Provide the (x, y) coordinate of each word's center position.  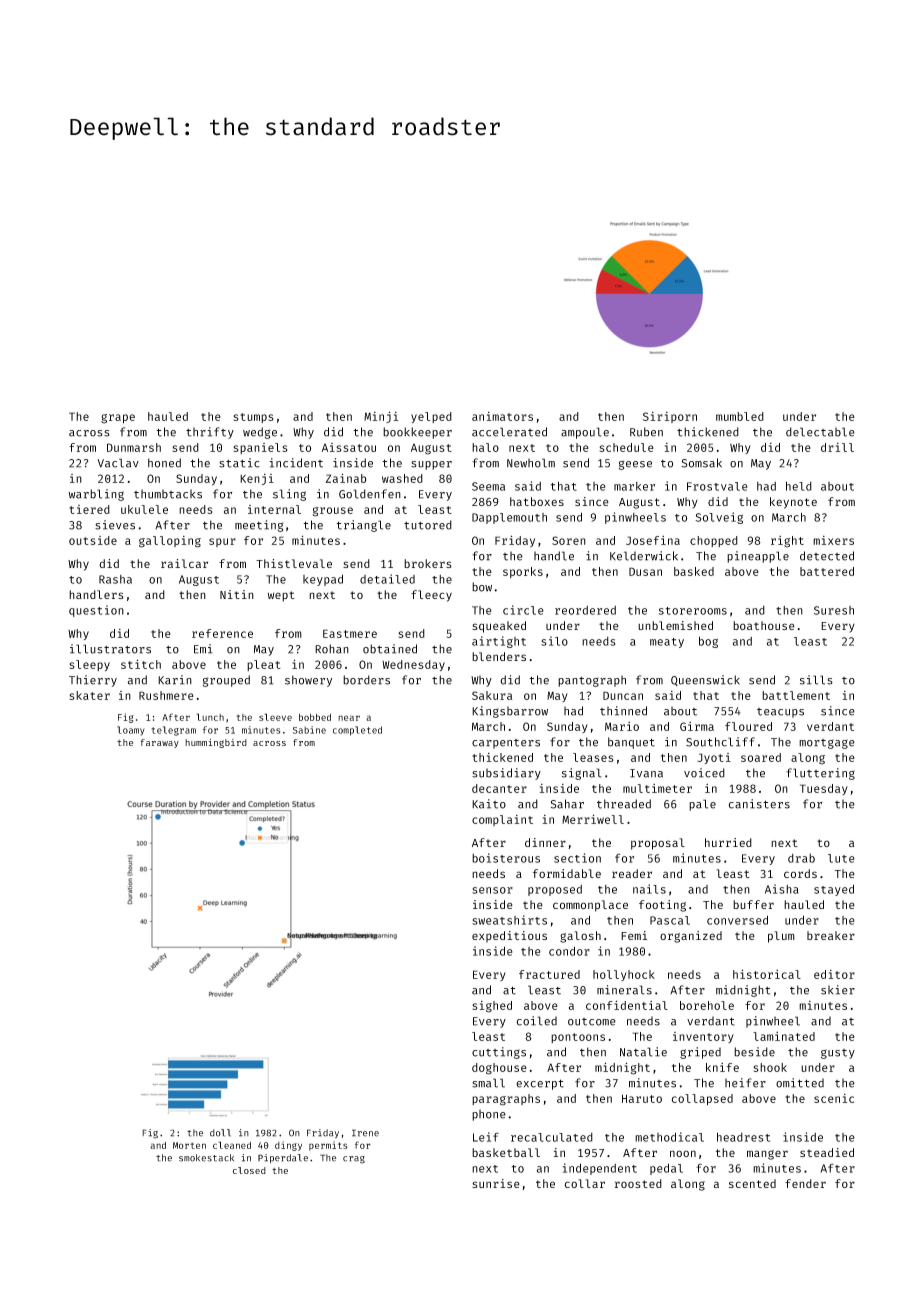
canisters (759, 804)
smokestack (206, 1158)
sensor (492, 890)
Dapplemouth (509, 518)
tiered (89, 509)
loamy (131, 731)
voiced (704, 773)
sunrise (496, 1183)
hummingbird (216, 743)
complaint (502, 820)
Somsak (701, 463)
